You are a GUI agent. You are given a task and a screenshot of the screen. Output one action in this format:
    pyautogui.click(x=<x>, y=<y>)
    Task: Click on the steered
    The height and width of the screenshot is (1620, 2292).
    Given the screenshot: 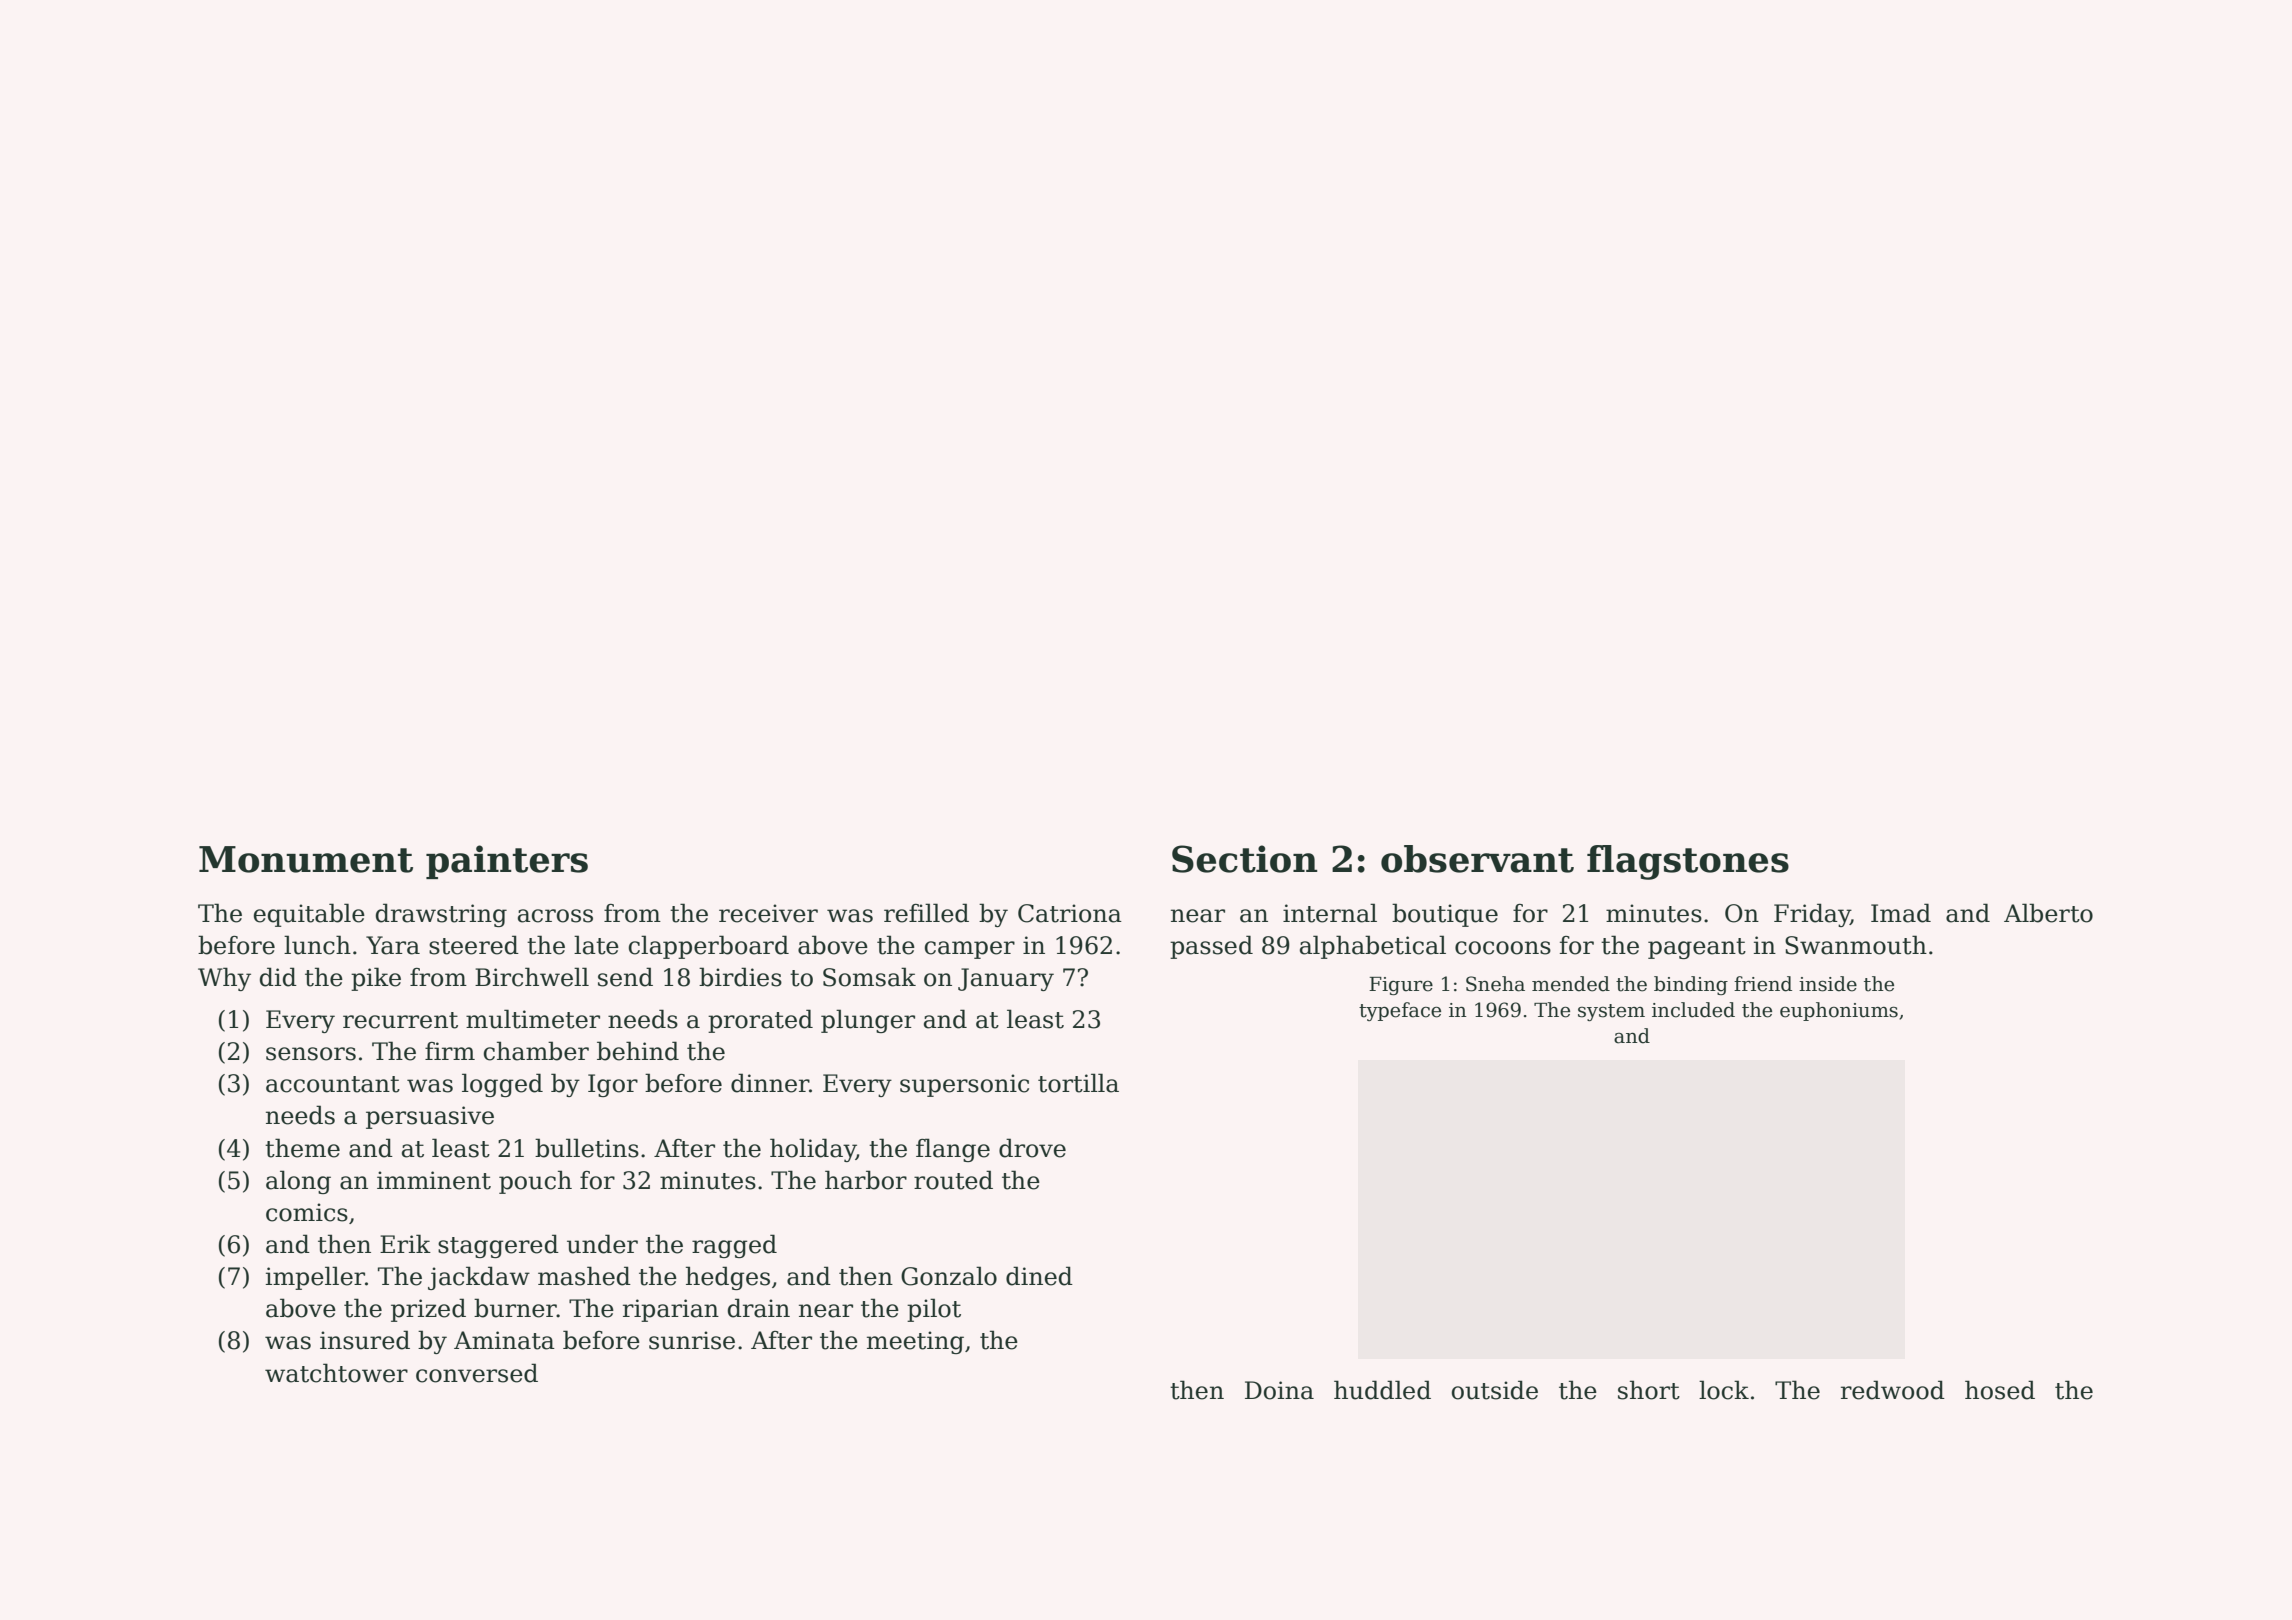 What is the action you would take?
    pyautogui.click(x=474, y=945)
